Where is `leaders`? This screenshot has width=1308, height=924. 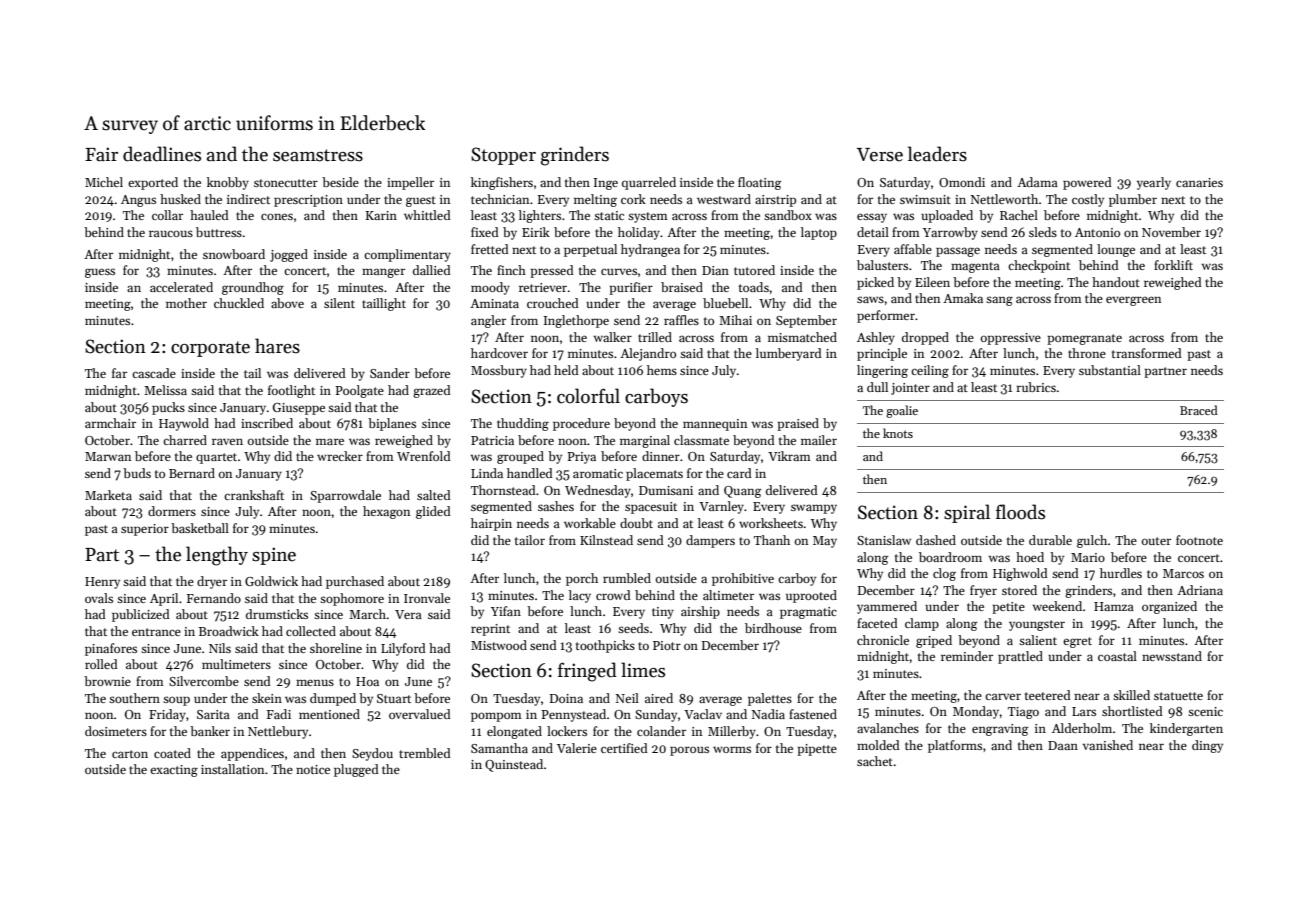 leaders is located at coordinates (937, 154).
